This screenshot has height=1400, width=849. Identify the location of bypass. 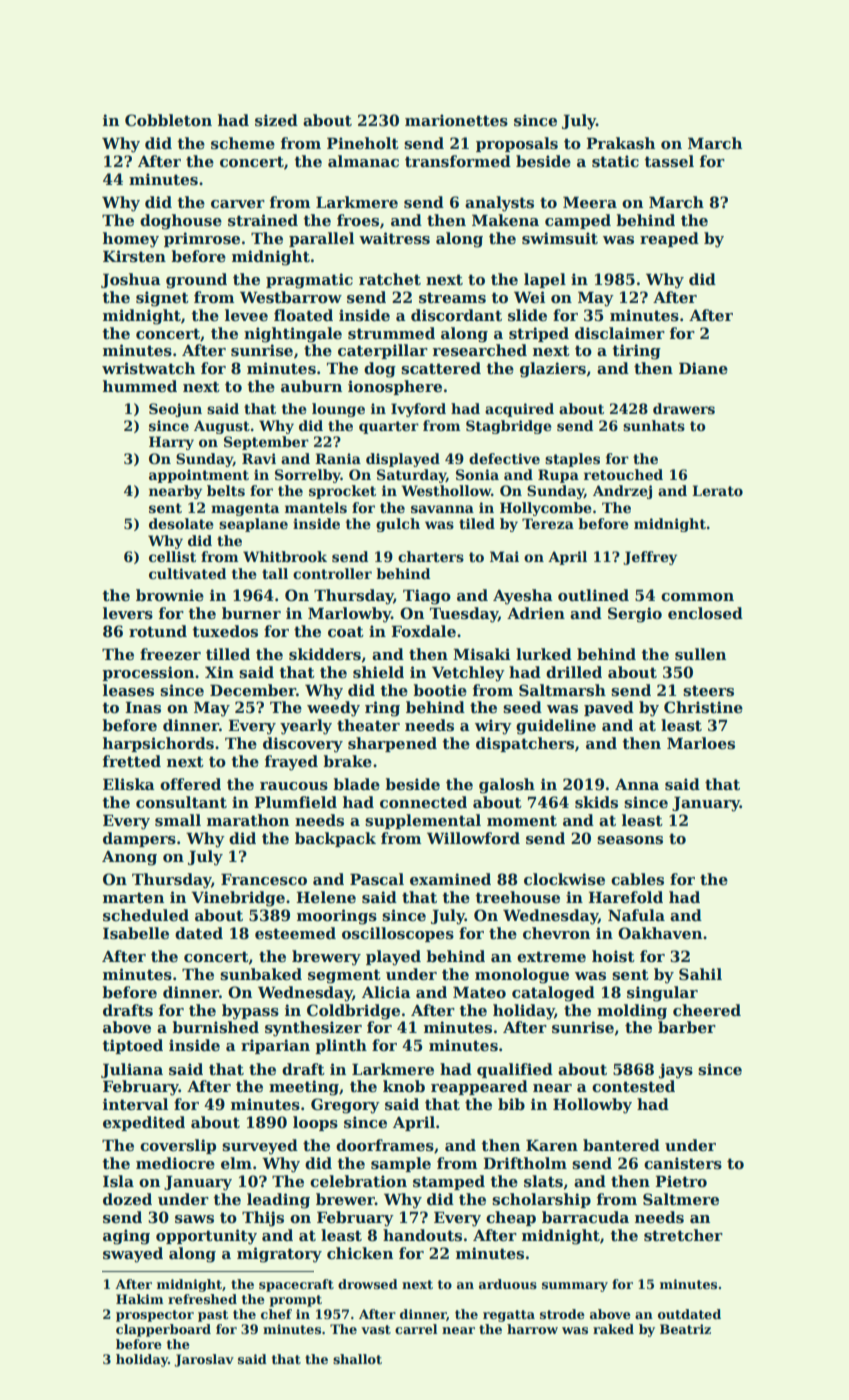
(250, 1012).
